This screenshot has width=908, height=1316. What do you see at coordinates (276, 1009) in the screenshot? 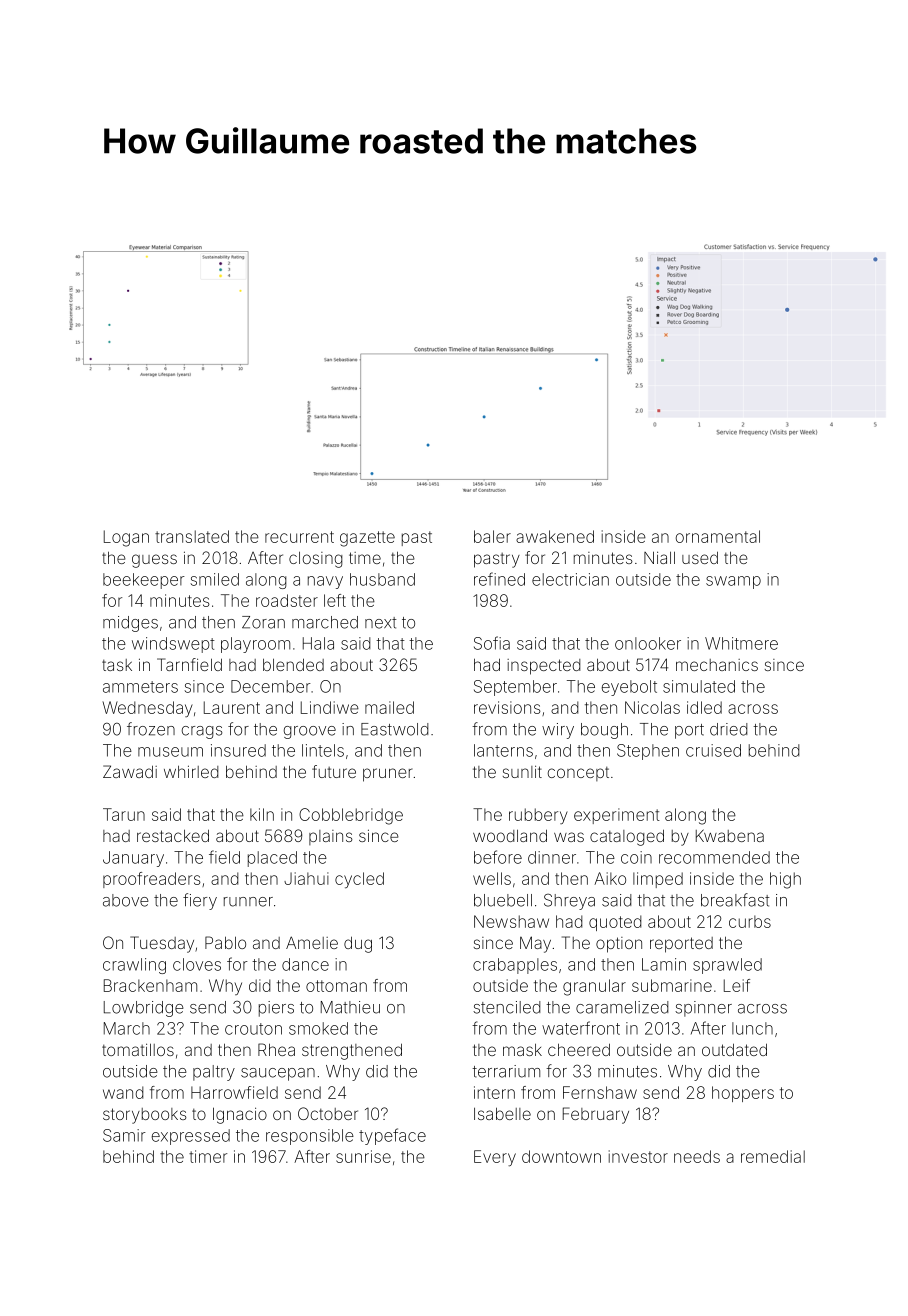
I see `piers` at bounding box center [276, 1009].
